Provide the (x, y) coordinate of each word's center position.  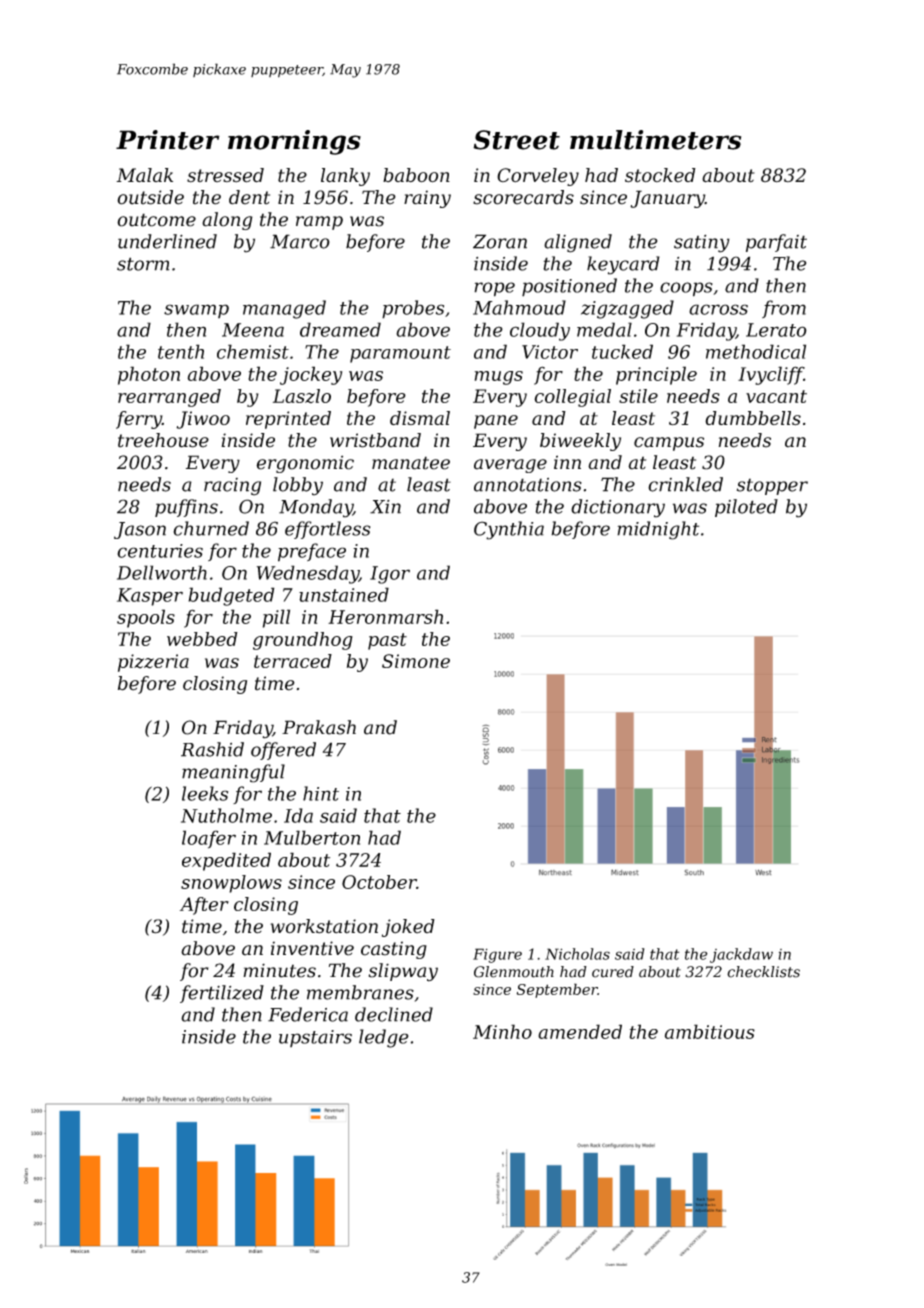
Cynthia (509, 530)
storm (143, 264)
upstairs (315, 1038)
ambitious (710, 1031)
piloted (746, 508)
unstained (344, 594)
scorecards (523, 197)
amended (580, 1031)
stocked (660, 175)
